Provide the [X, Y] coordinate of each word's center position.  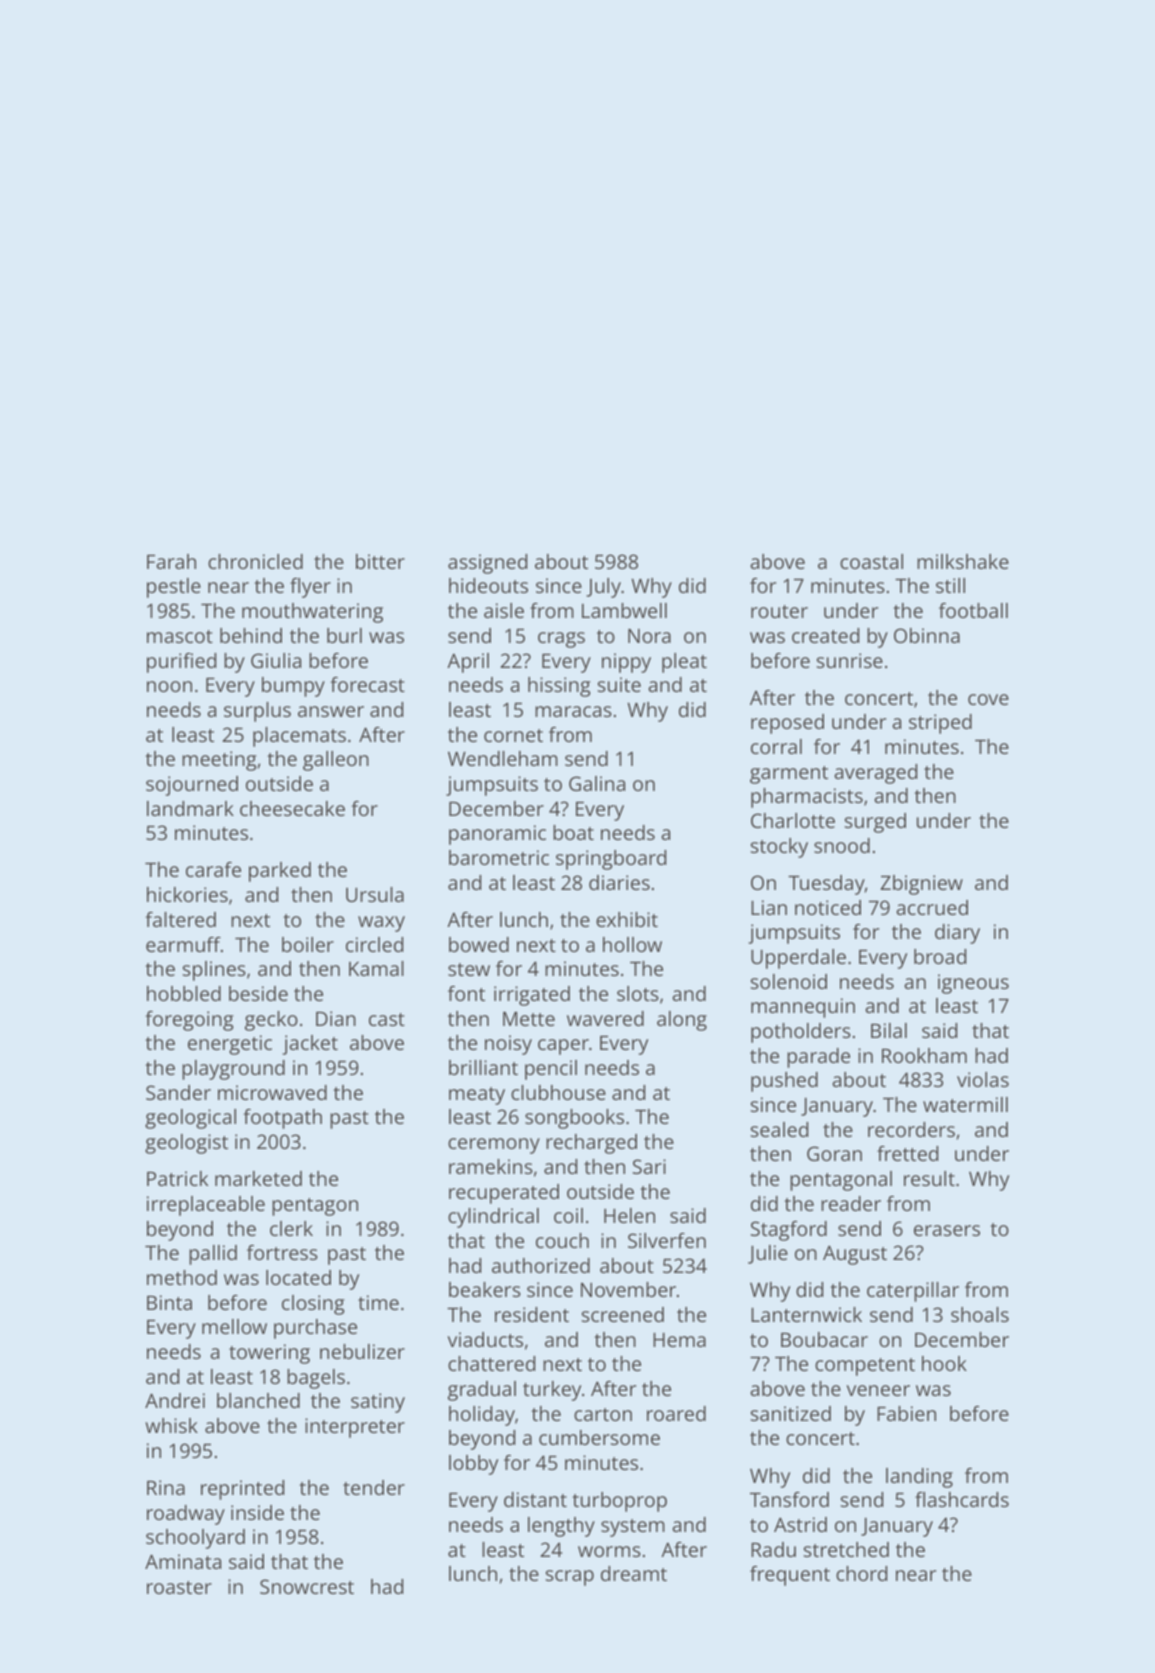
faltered [180, 919]
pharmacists [807, 798]
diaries [619, 882]
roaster [179, 1587]
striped [940, 724]
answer [331, 711]
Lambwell [624, 610]
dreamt [634, 1573]
